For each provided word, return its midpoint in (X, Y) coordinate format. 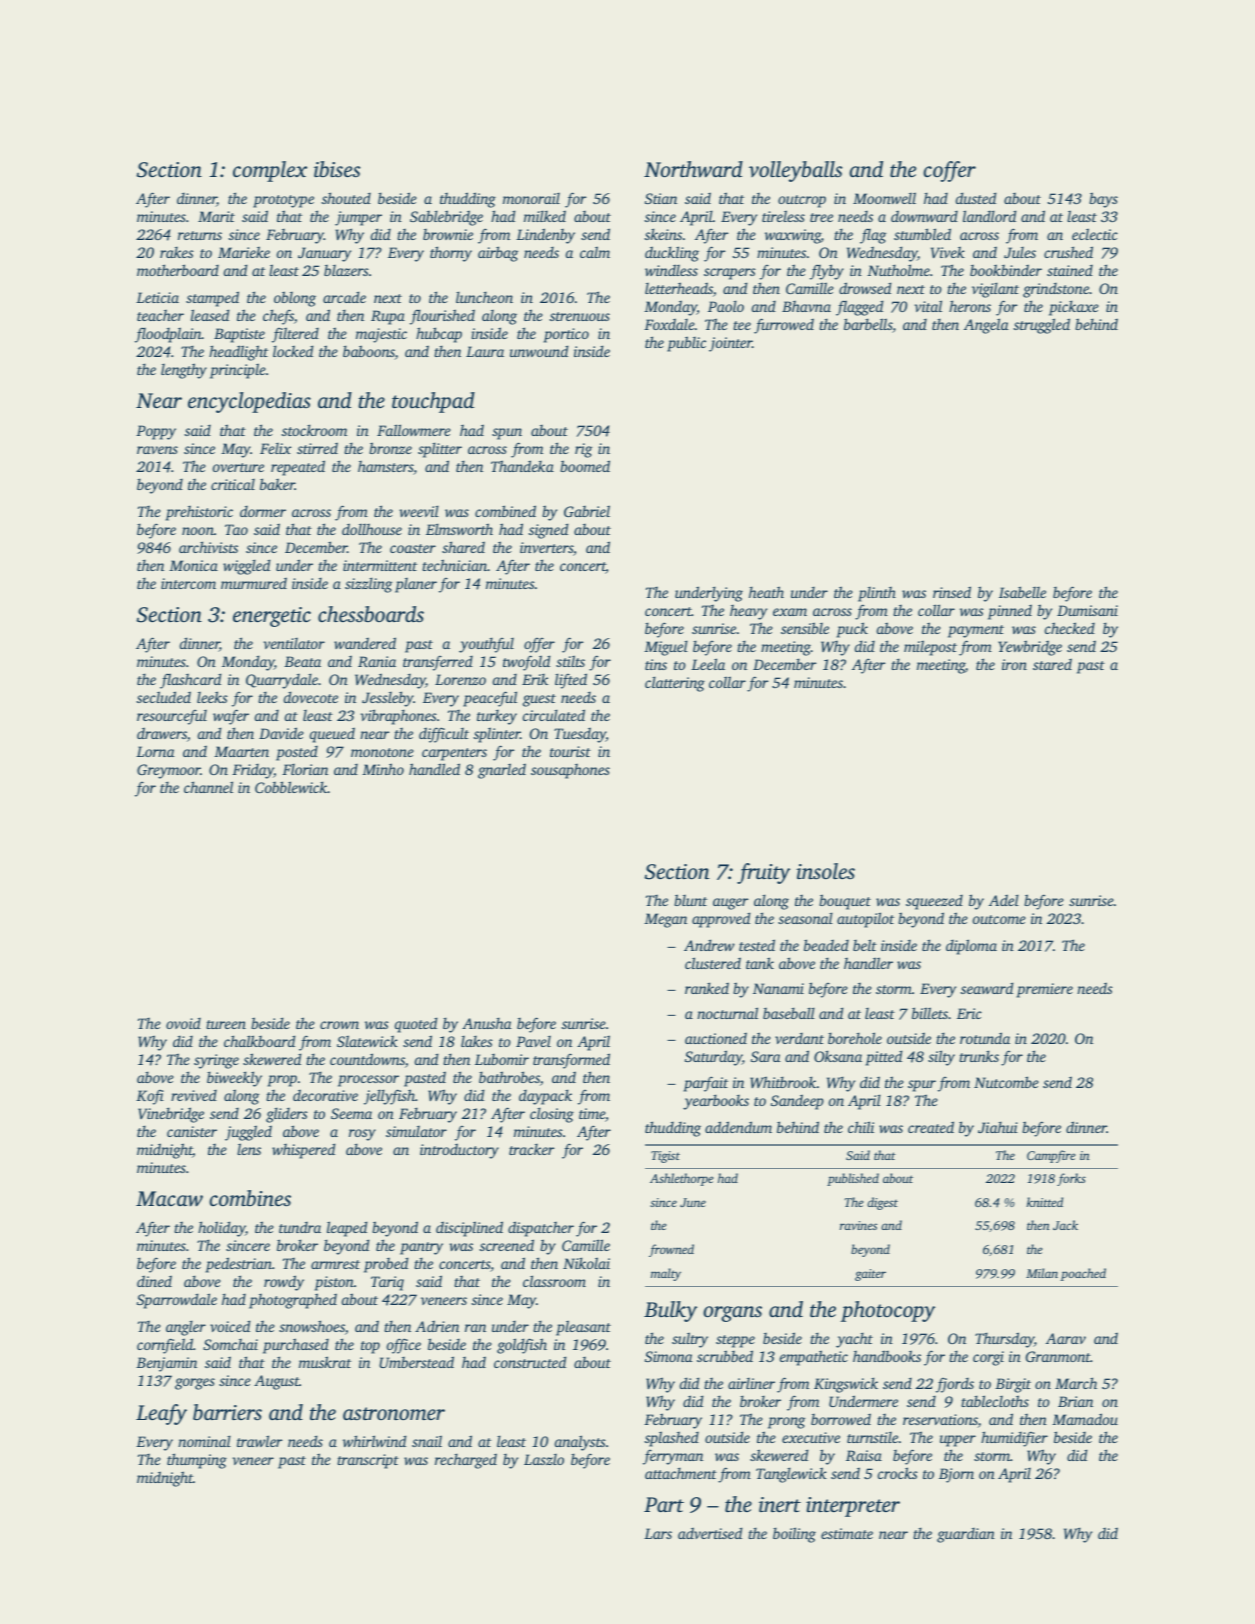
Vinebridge (171, 1115)
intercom (188, 583)
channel (208, 787)
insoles (825, 871)
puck (852, 630)
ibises (337, 169)
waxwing (793, 236)
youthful (486, 645)
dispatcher (541, 1229)
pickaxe (1074, 308)
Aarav (1066, 1338)
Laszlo (544, 1459)
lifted (571, 681)
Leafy (161, 1414)
